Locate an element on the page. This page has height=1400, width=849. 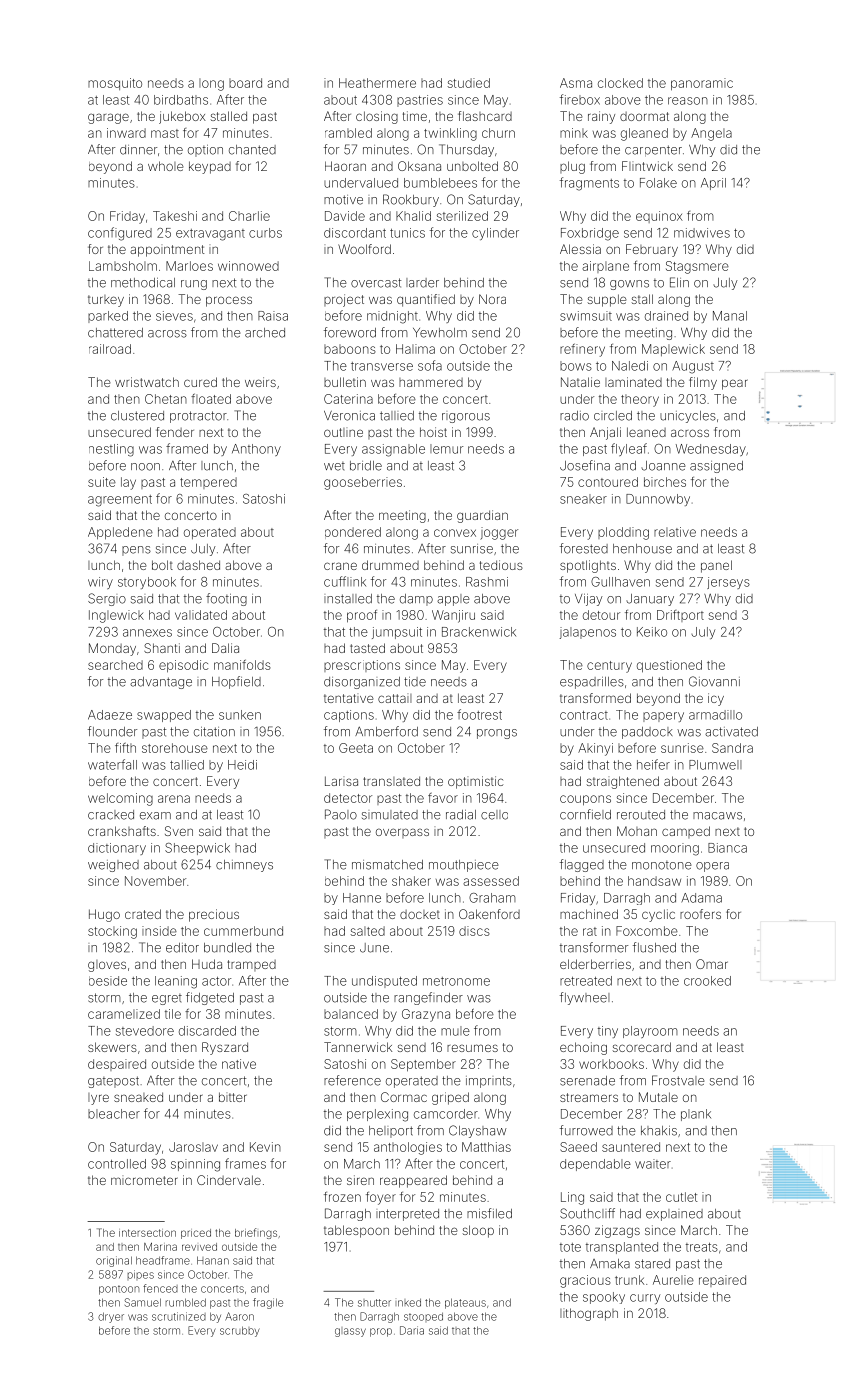
glassy is located at coordinates (350, 1332).
